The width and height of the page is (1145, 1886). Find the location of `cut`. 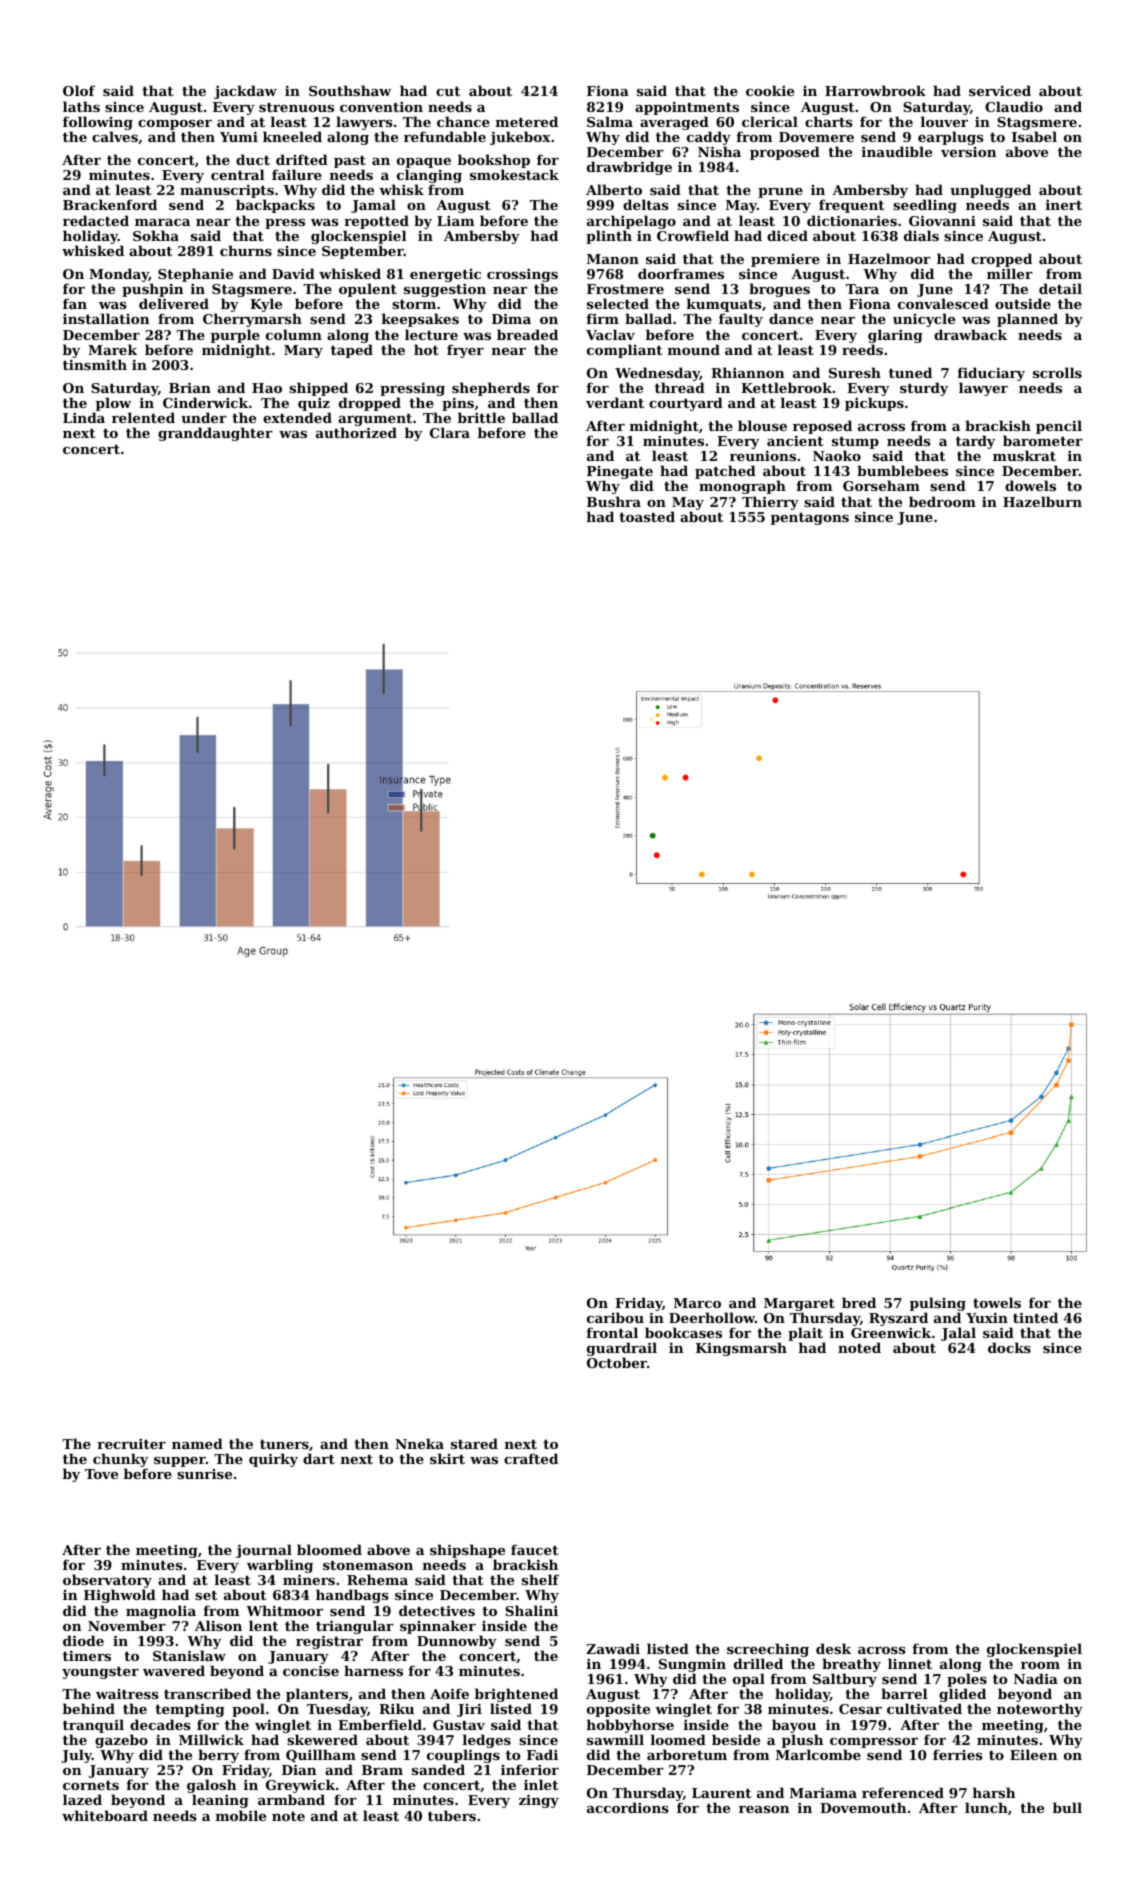

cut is located at coordinates (448, 91).
